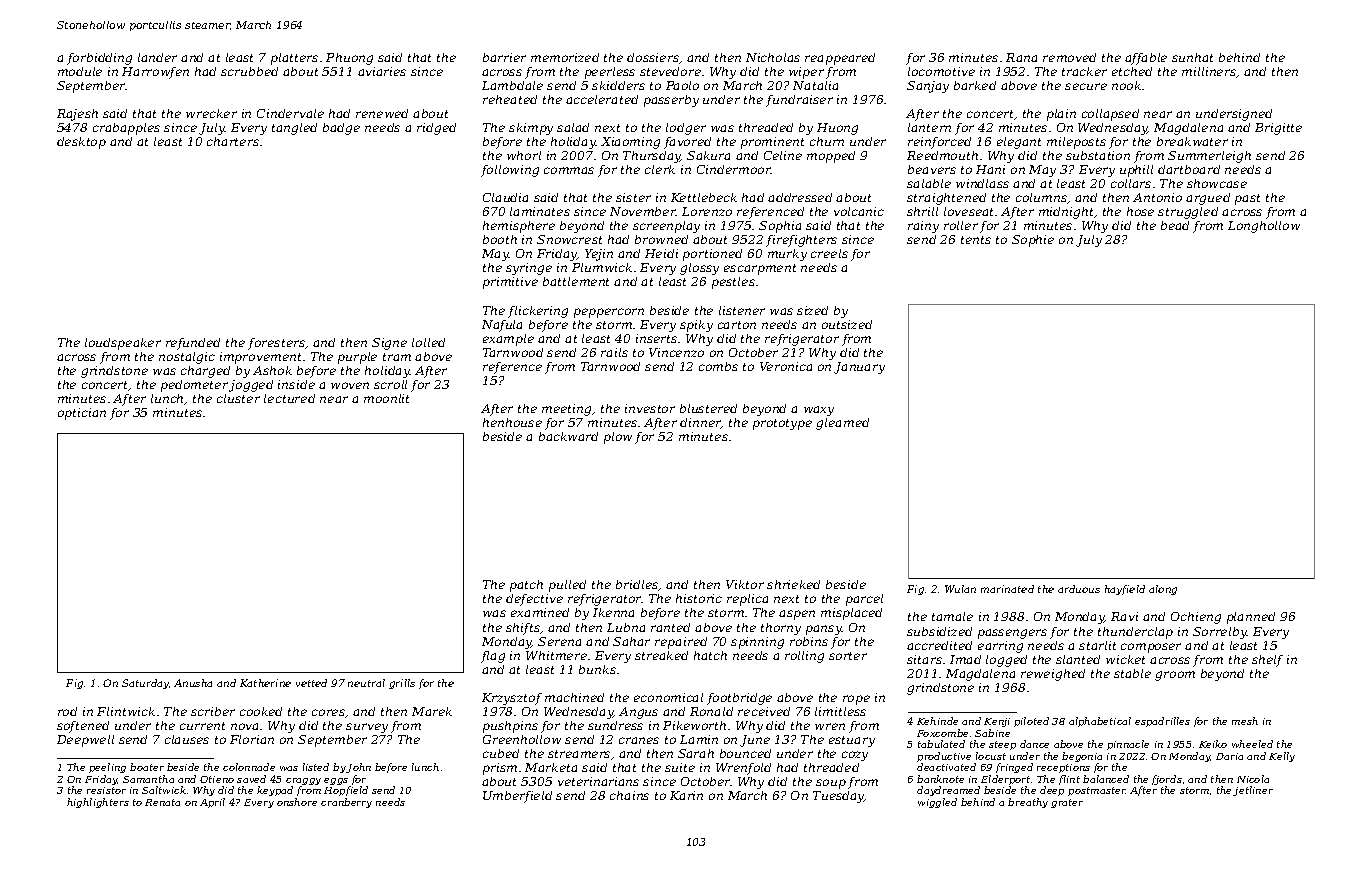  Describe the element at coordinates (1267, 661) in the screenshot. I see `shelf` at that location.
